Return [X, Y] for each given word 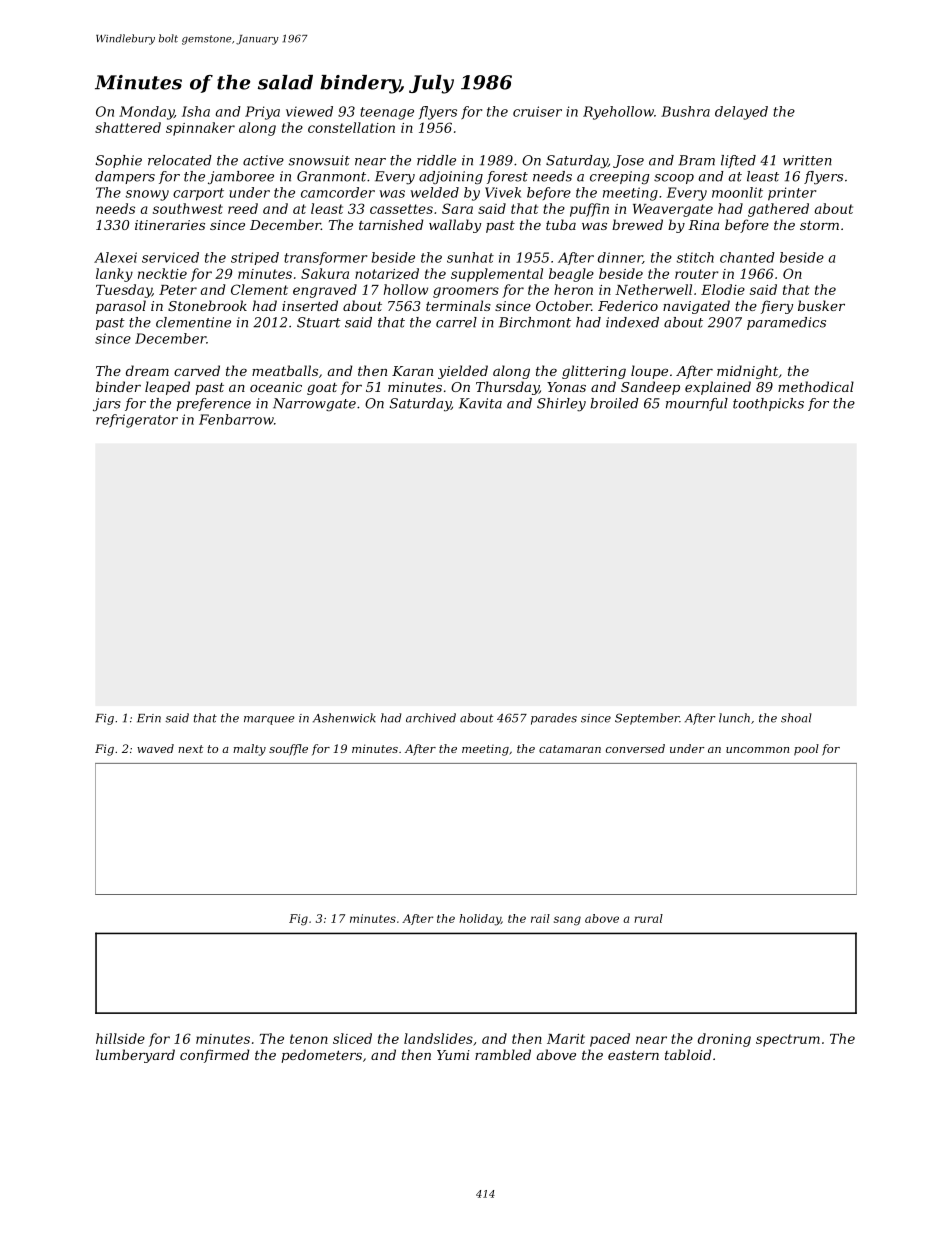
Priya [262, 113]
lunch [734, 718]
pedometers [321, 1056]
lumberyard [135, 1056]
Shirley [561, 405]
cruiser [537, 111]
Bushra [685, 111]
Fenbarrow [236, 419]
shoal [796, 718]
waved [155, 748]
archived [431, 718]
